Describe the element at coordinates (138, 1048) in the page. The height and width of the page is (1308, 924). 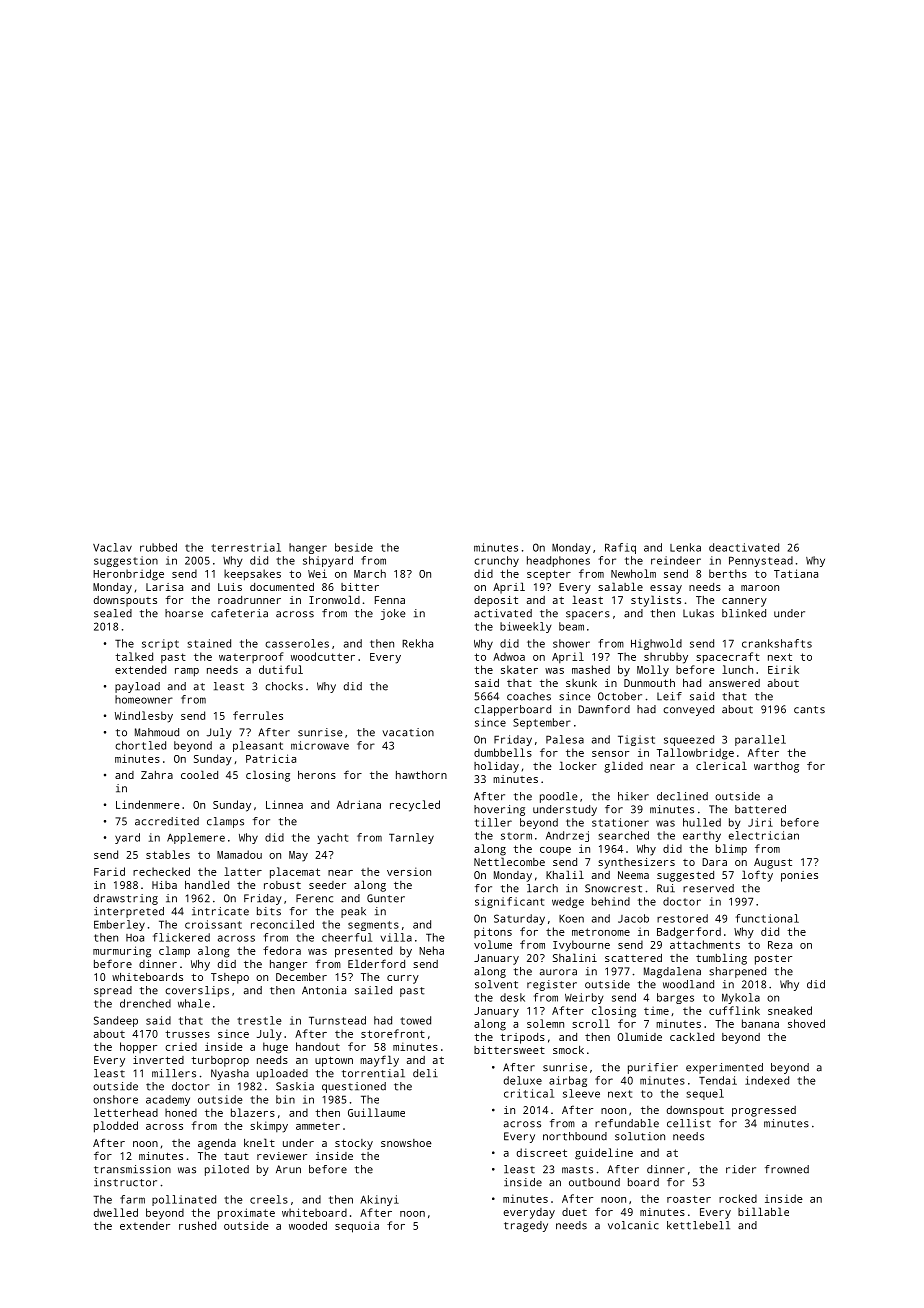
I see `hopper` at that location.
